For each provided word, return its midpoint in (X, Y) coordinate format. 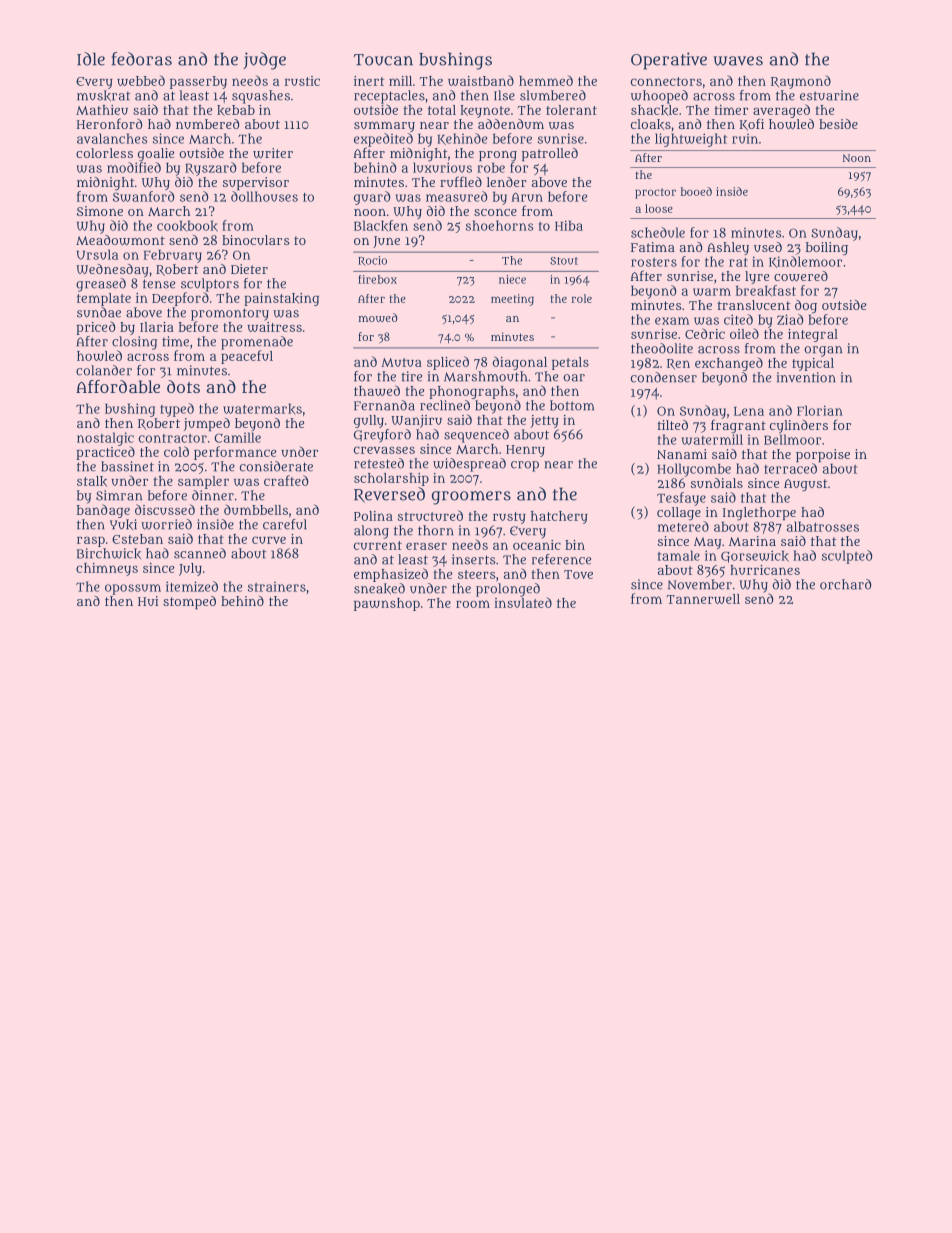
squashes (261, 97)
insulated (523, 602)
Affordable (118, 386)
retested (379, 463)
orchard (845, 584)
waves (738, 61)
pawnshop (387, 604)
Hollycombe (694, 470)
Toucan (383, 60)
